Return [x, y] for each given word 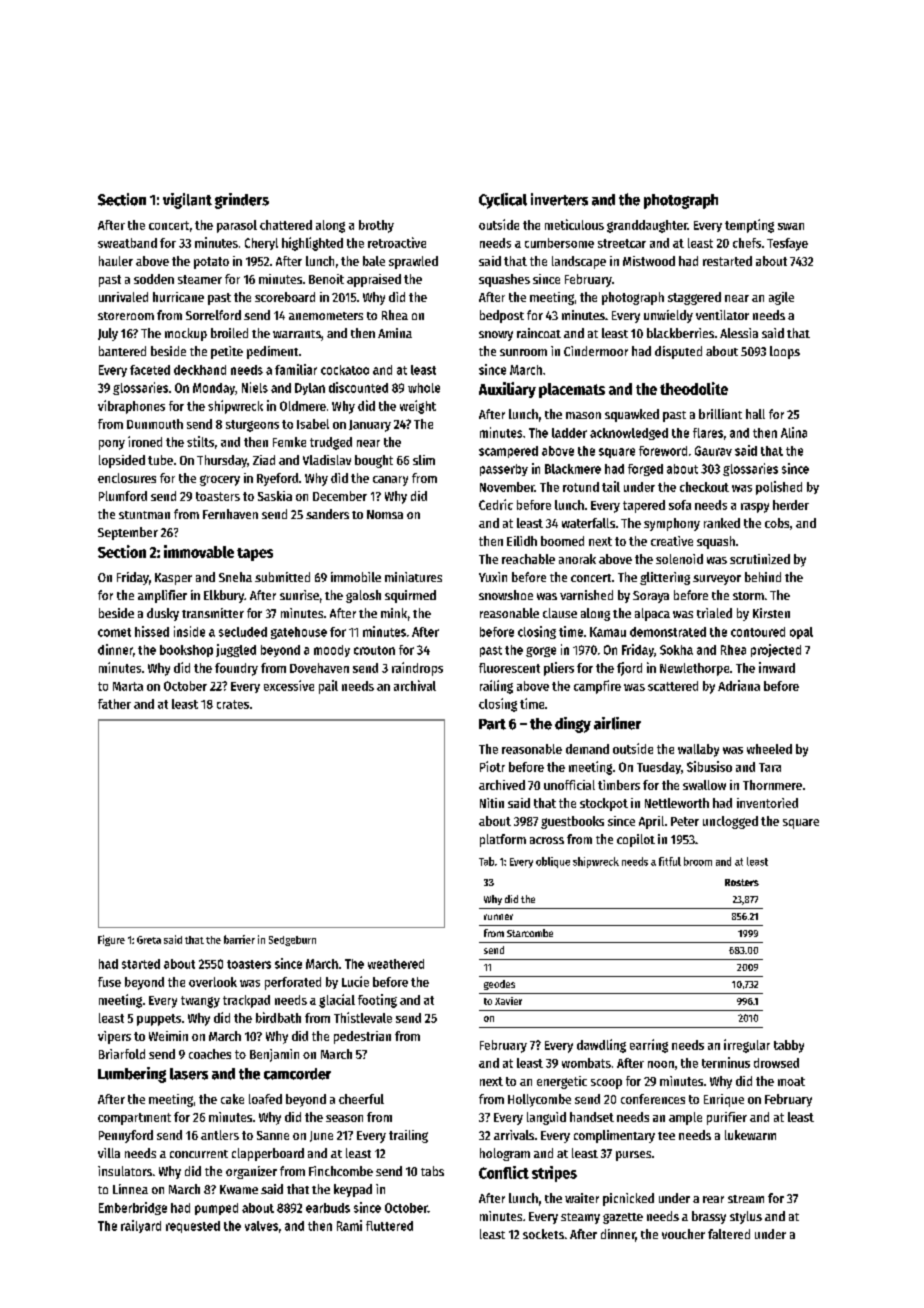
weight [418, 407]
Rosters [742, 882]
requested [193, 1227]
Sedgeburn [292, 941]
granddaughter [647, 226]
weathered [396, 964]
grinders [242, 201]
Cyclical [503, 201]
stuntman [144, 515]
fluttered [389, 1226]
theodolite [694, 388]
